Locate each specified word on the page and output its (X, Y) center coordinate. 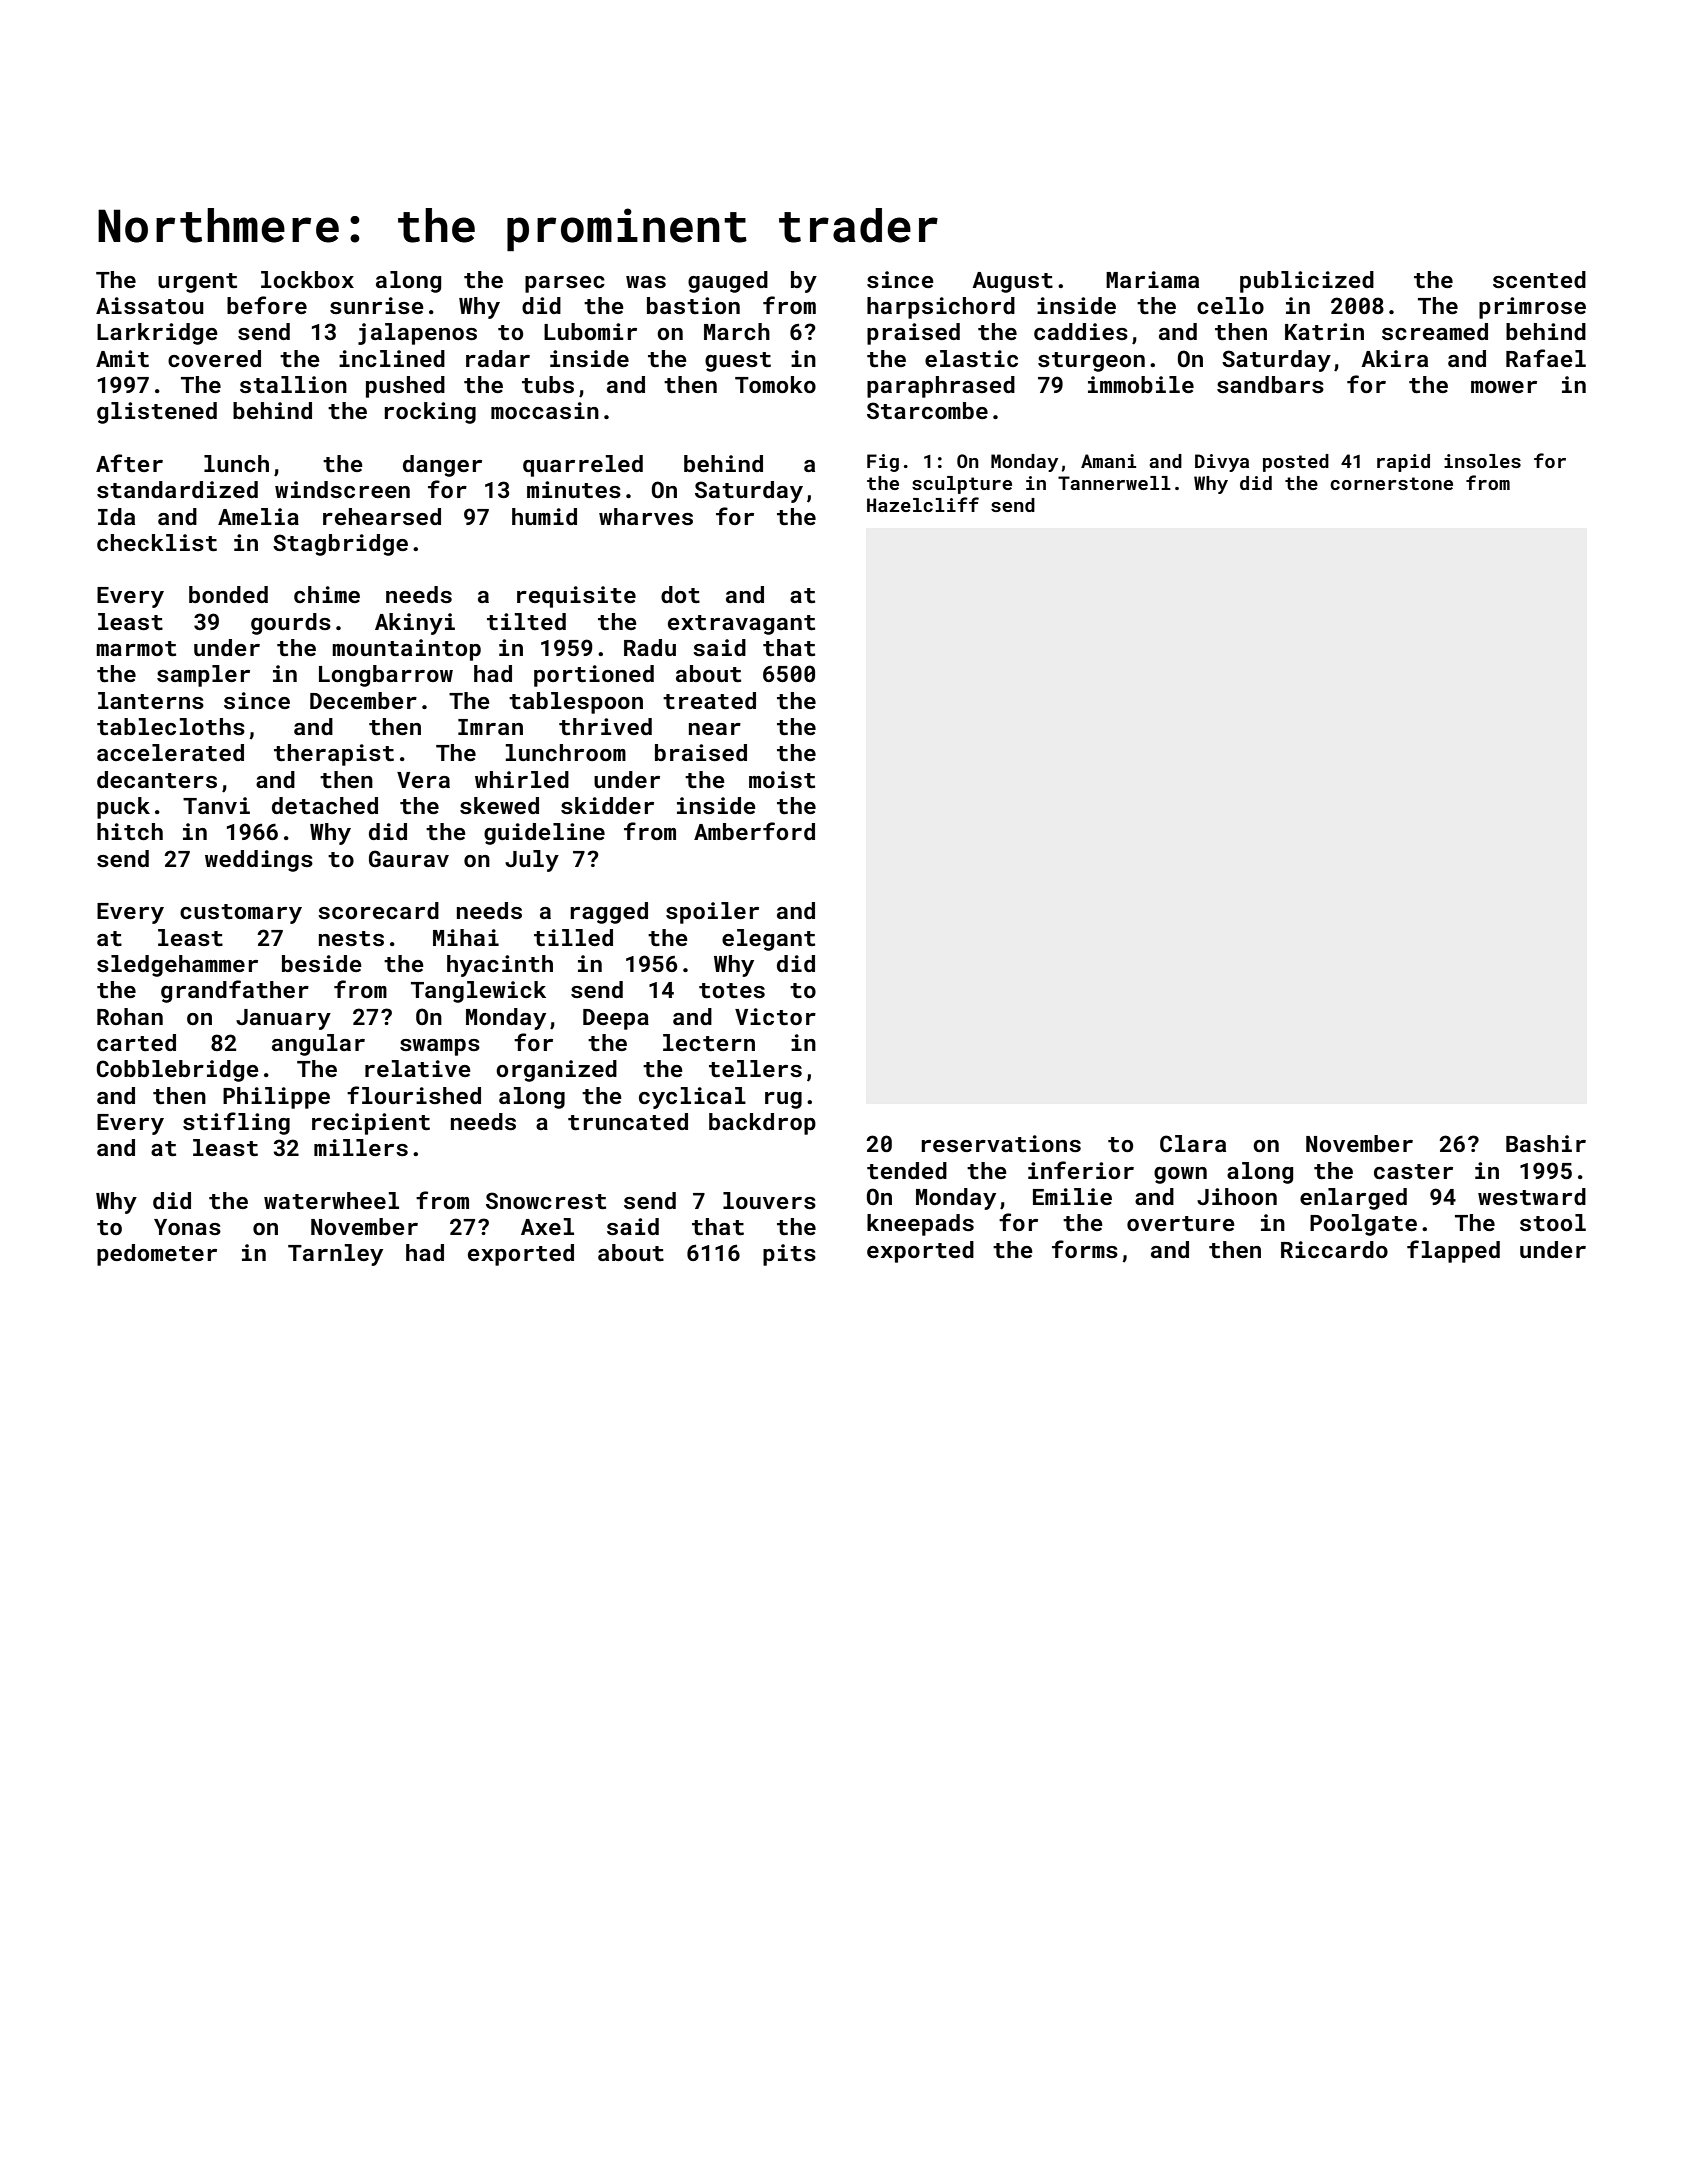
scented (1539, 279)
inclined (392, 358)
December (363, 700)
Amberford (754, 831)
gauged (728, 282)
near (715, 729)
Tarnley (335, 1255)
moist (782, 779)
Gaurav (409, 858)
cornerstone (1391, 483)
